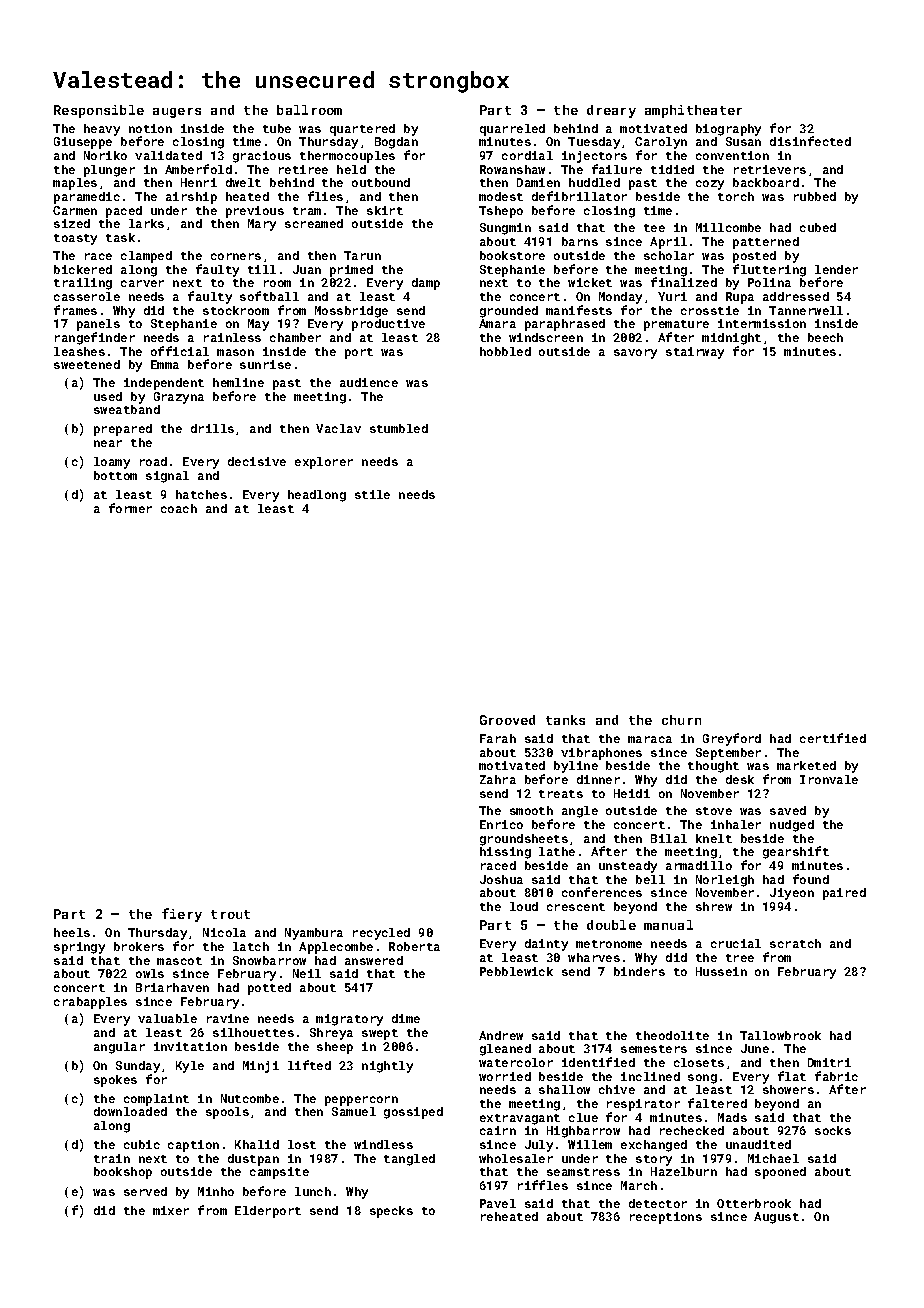  I want to click on churn, so click(681, 720).
